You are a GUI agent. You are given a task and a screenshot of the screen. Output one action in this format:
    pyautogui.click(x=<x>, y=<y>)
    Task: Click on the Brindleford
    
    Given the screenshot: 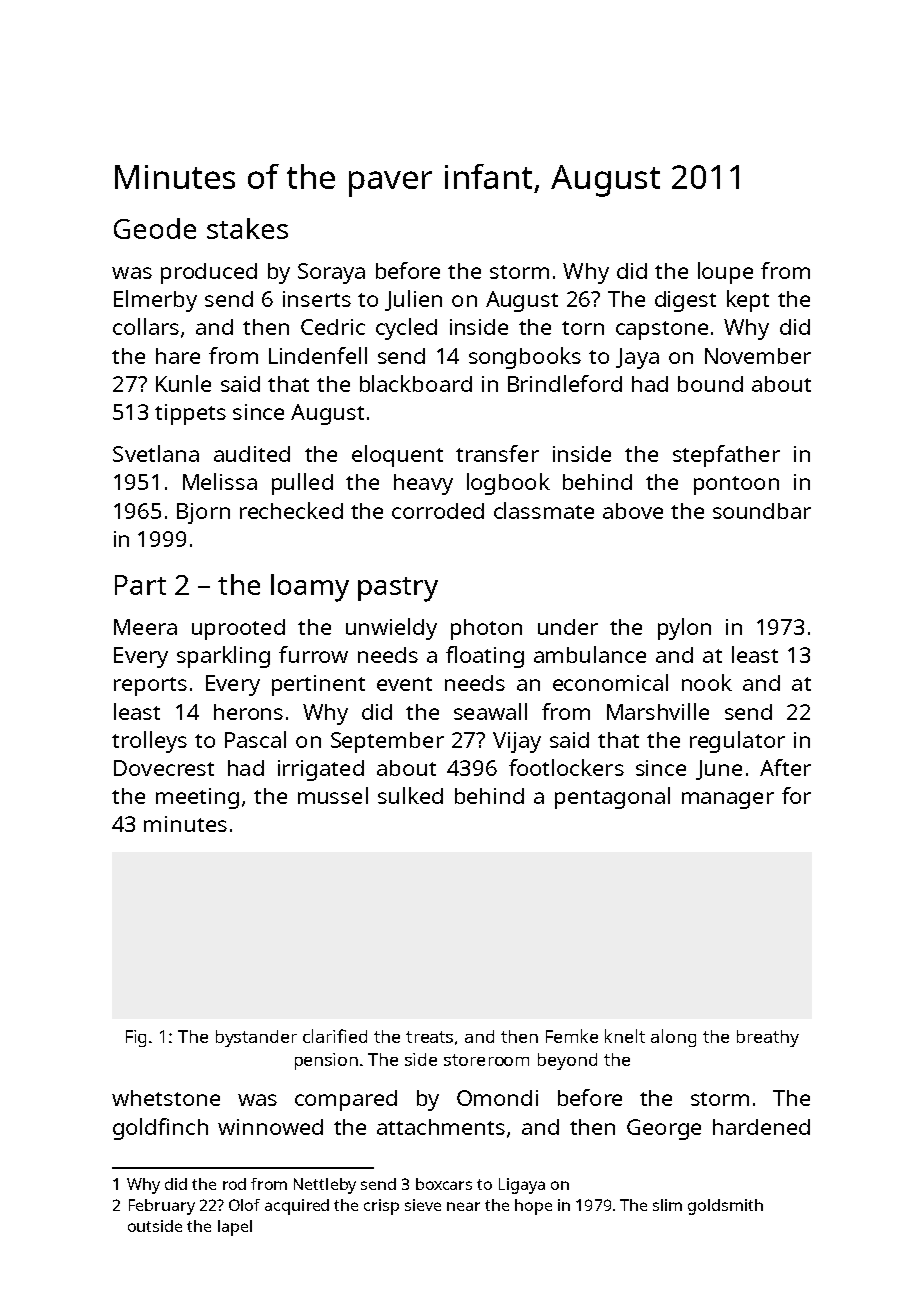 What is the action you would take?
    pyautogui.click(x=565, y=383)
